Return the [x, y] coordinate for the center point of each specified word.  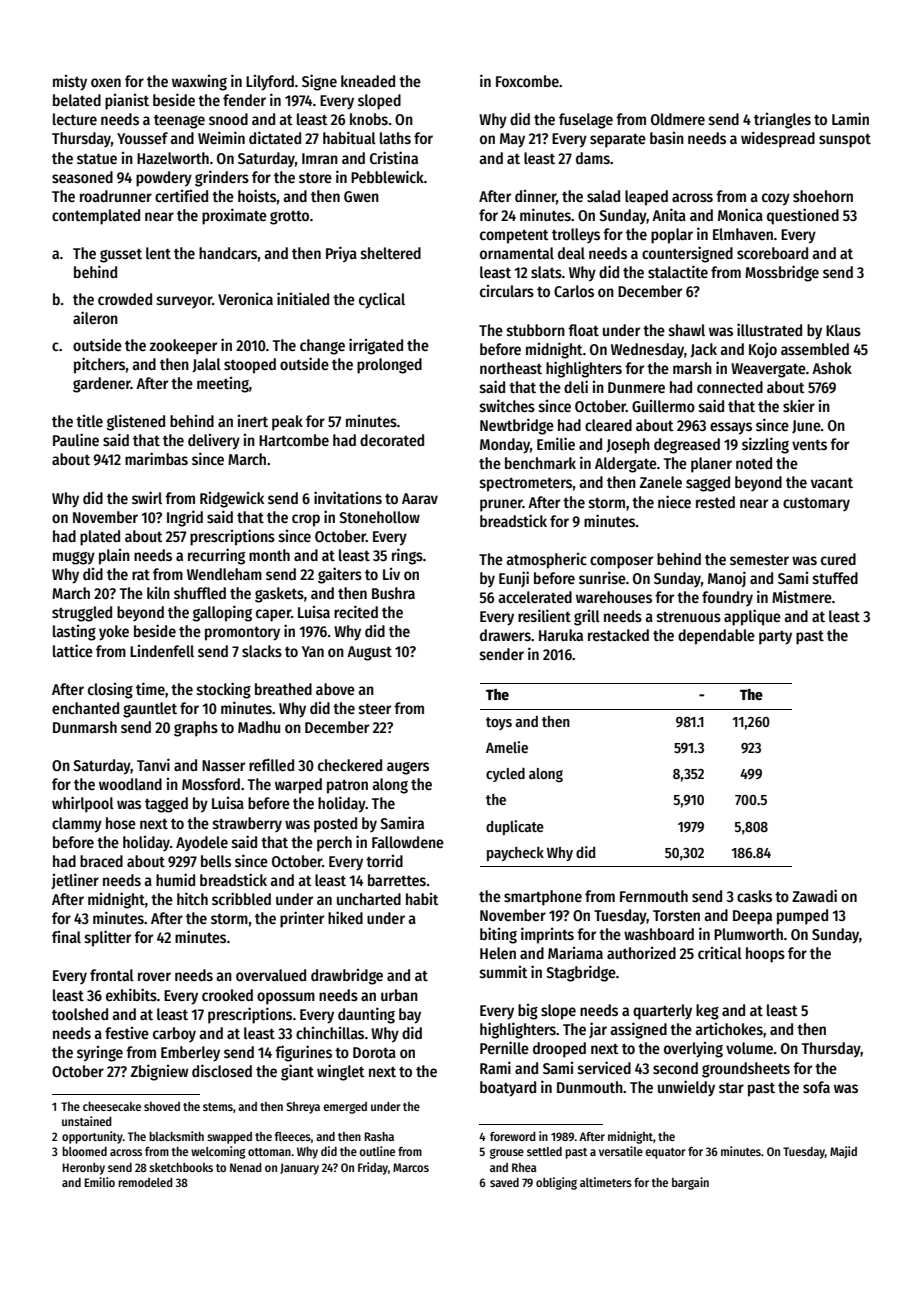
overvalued [271, 975]
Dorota [374, 1052]
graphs [196, 729]
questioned [803, 216]
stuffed [835, 578]
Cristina [394, 157]
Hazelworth [173, 158]
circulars [507, 291]
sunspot [845, 141]
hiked [345, 918]
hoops [765, 955]
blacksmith [176, 1136]
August [369, 653]
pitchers [99, 365]
